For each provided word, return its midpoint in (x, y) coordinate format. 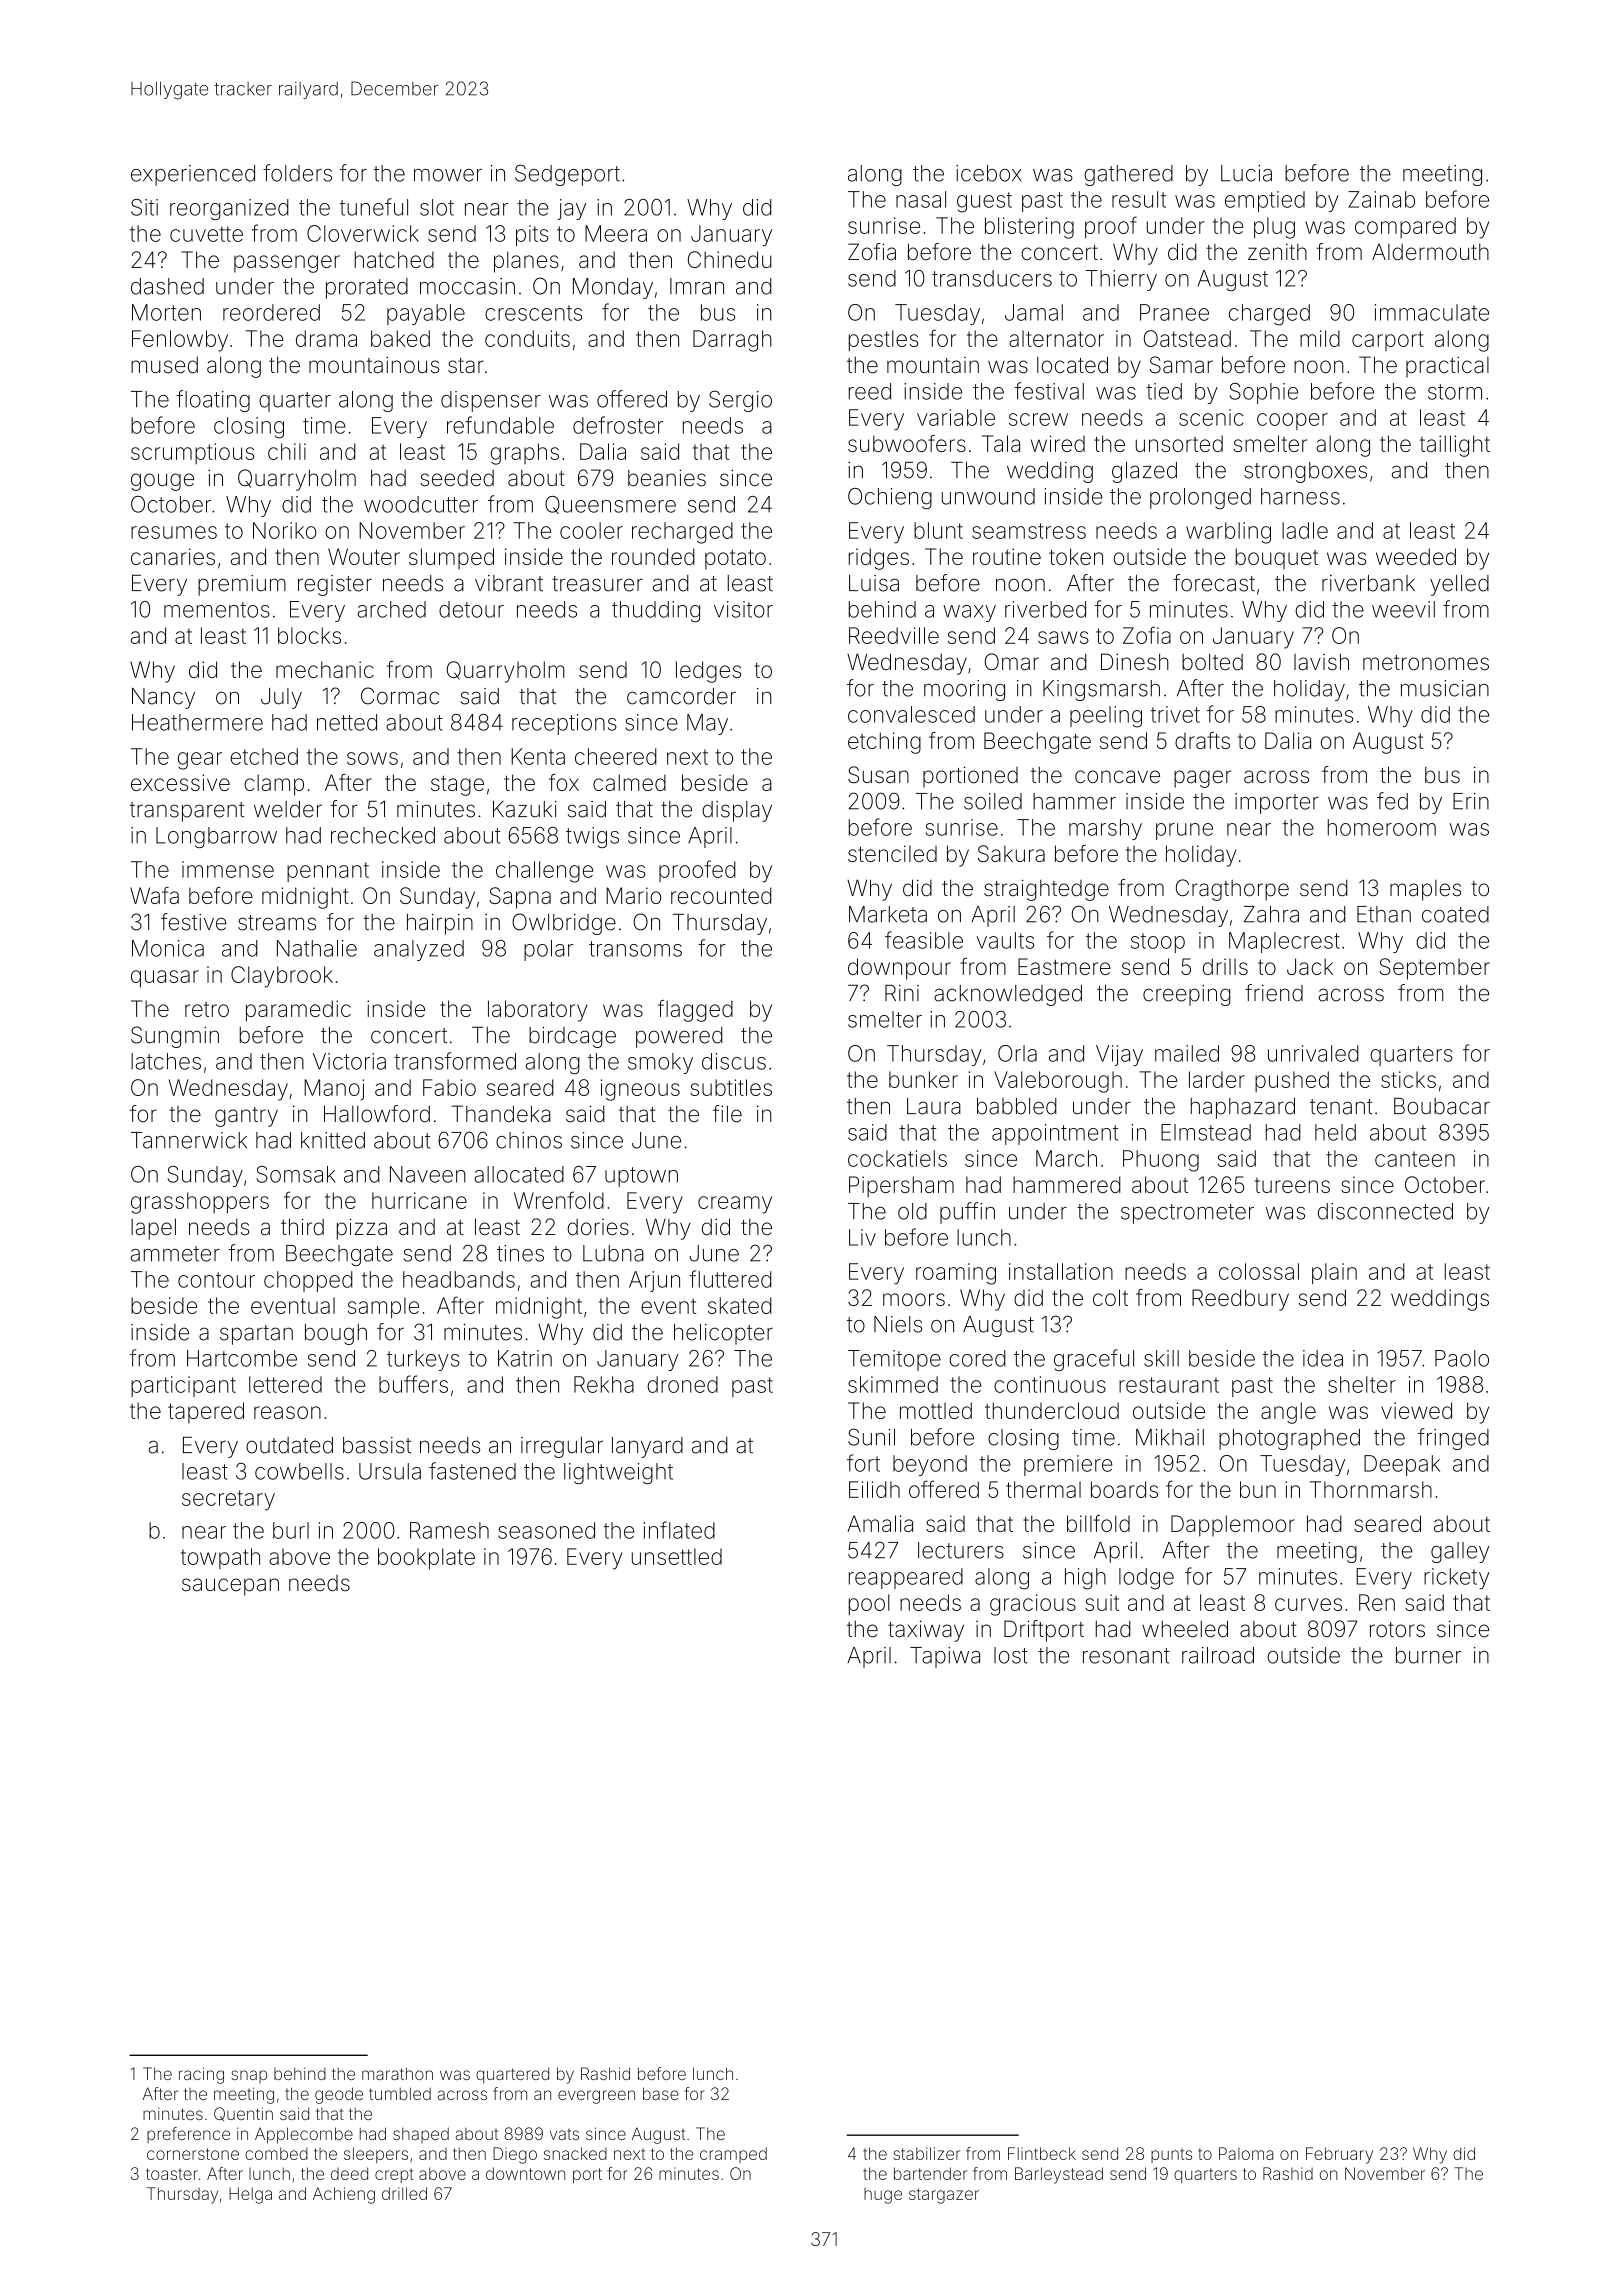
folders (297, 173)
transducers (992, 278)
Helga (250, 2195)
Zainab (1381, 199)
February (1339, 2155)
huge (883, 2196)
